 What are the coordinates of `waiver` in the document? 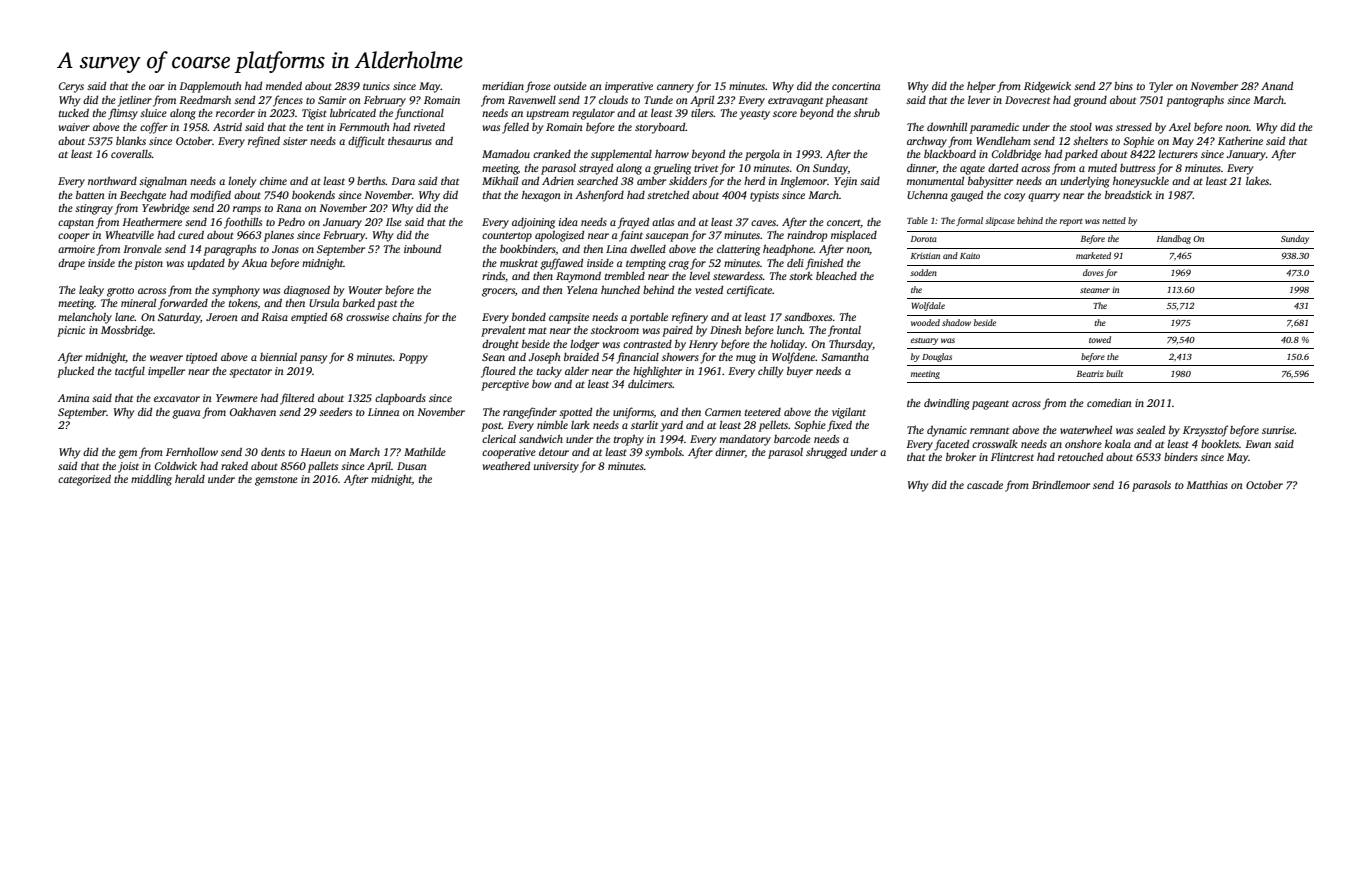 It's located at (74, 127).
